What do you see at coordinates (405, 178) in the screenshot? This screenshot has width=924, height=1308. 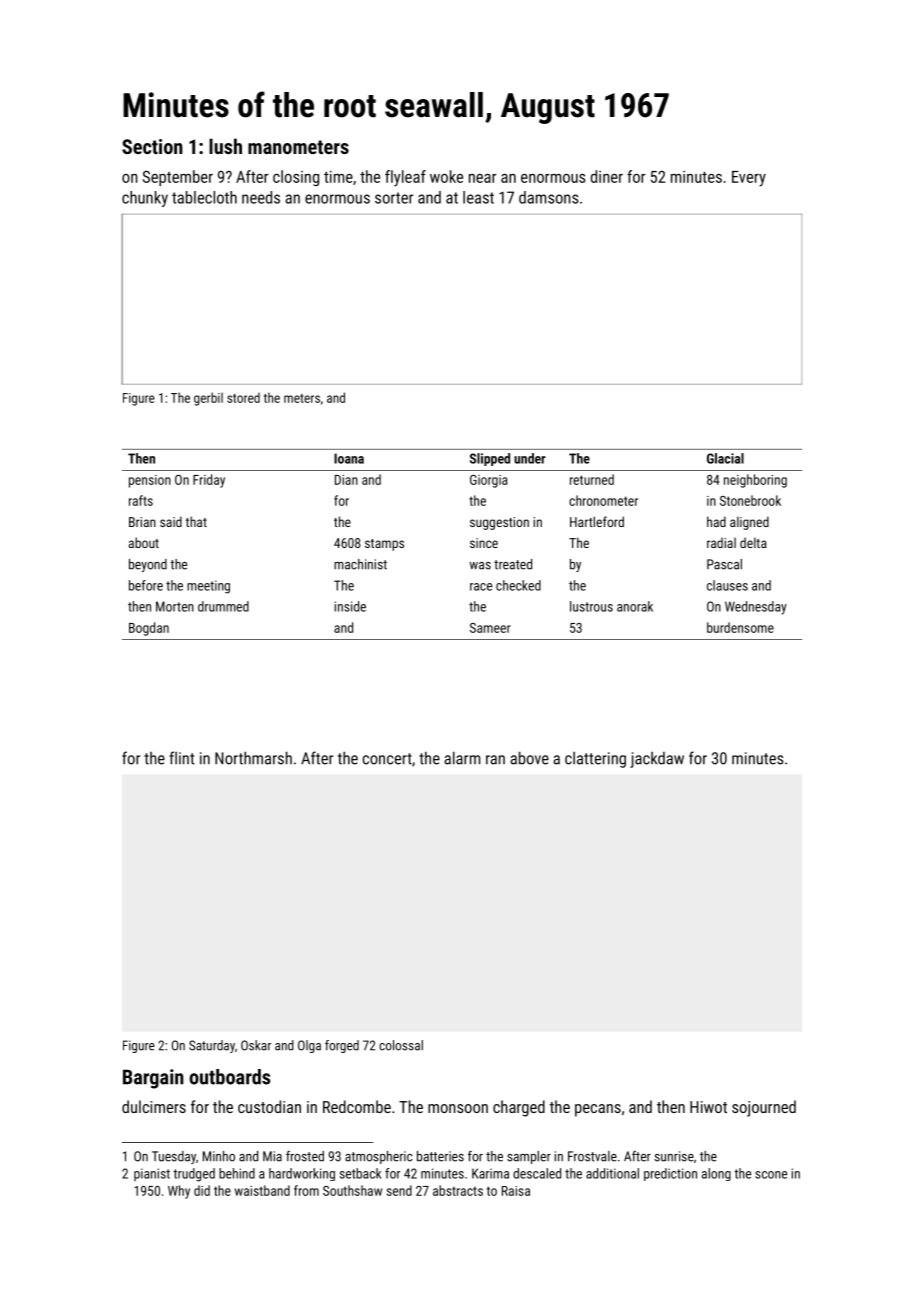 I see `flyleaf` at bounding box center [405, 178].
